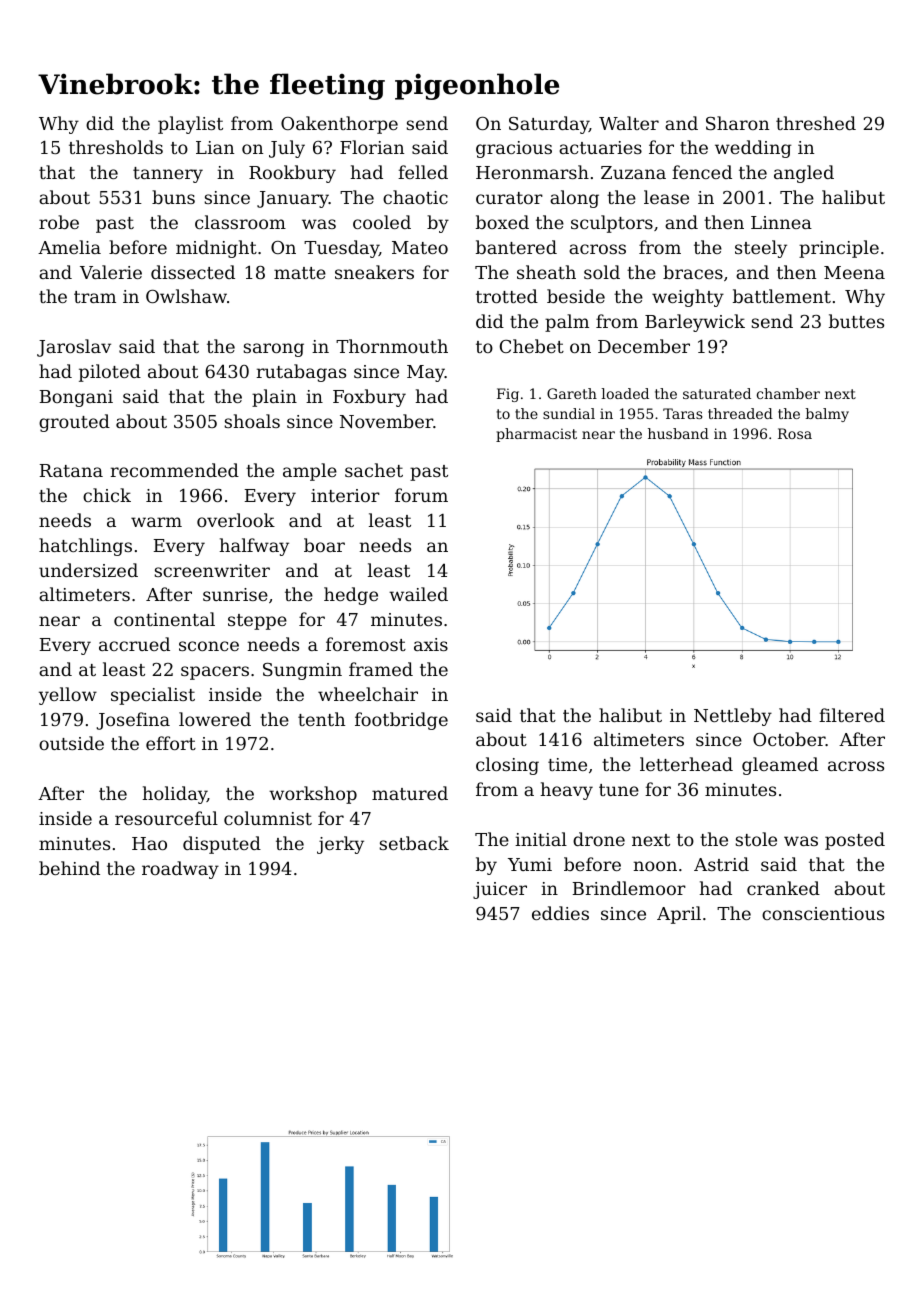  What do you see at coordinates (173, 197) in the screenshot?
I see `buns` at bounding box center [173, 197].
